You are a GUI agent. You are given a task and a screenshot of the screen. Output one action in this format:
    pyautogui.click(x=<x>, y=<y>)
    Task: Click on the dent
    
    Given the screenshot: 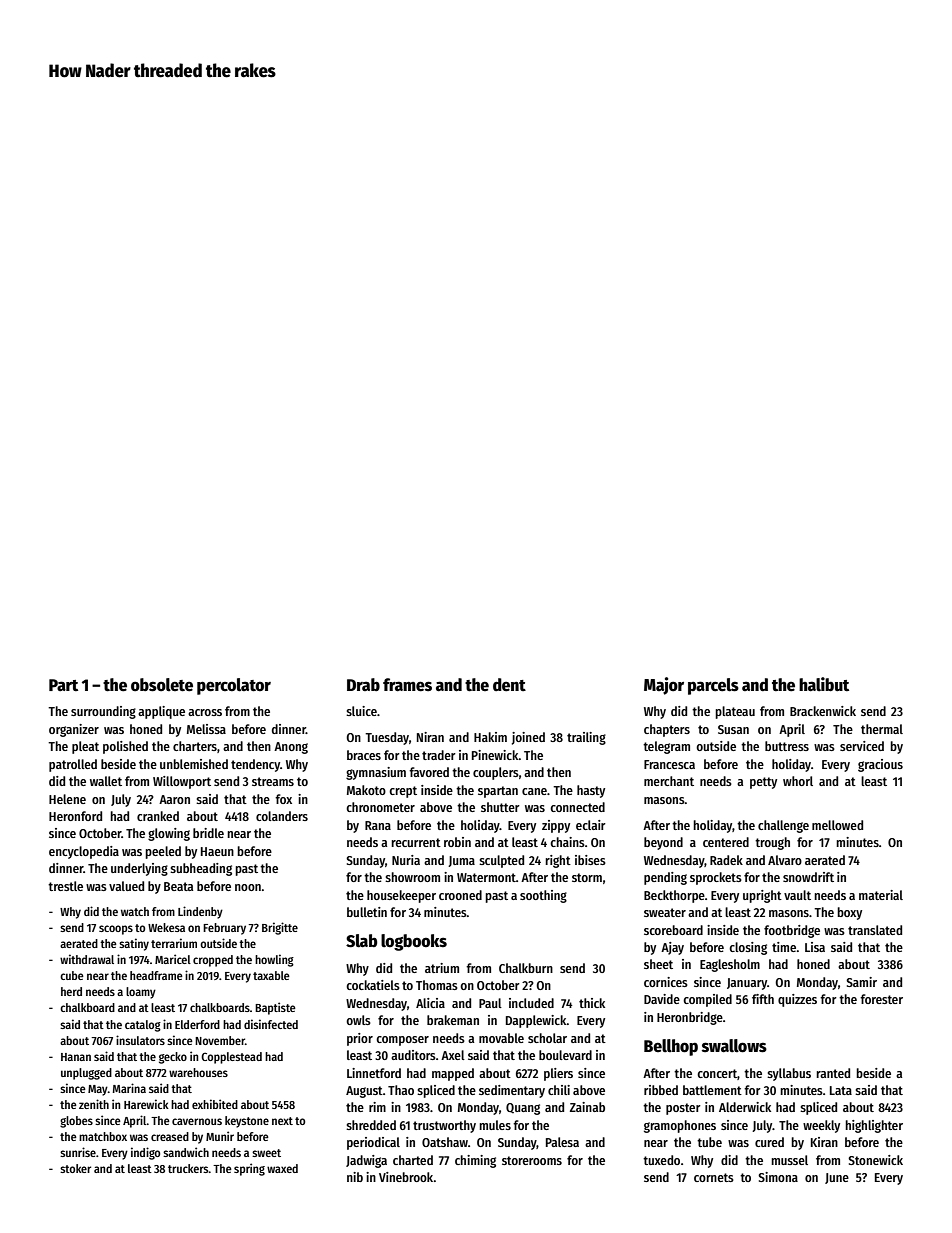 What is the action you would take?
    pyautogui.click(x=509, y=685)
